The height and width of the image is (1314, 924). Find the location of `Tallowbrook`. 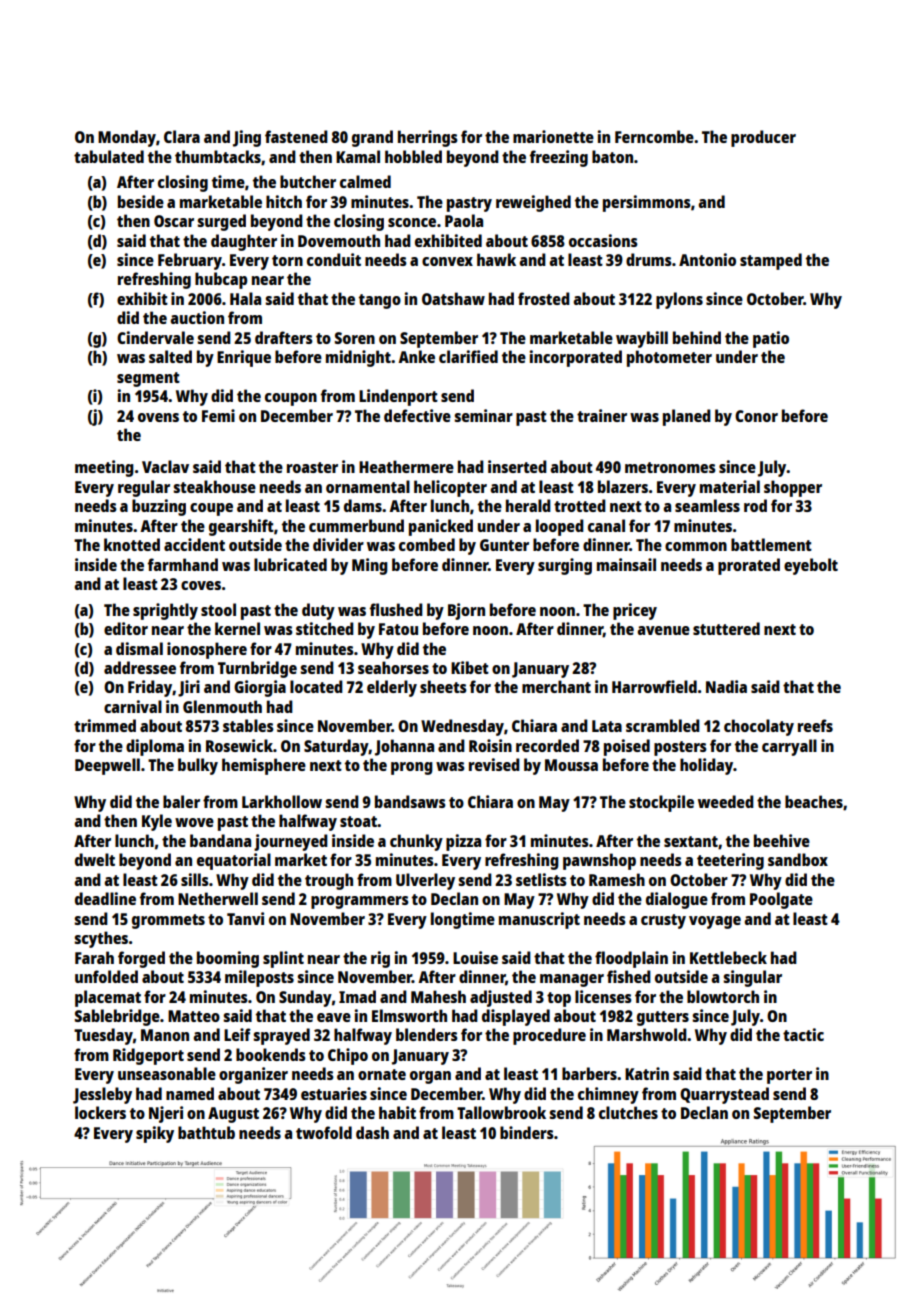

Tallowbrook is located at coordinates (501, 1112).
